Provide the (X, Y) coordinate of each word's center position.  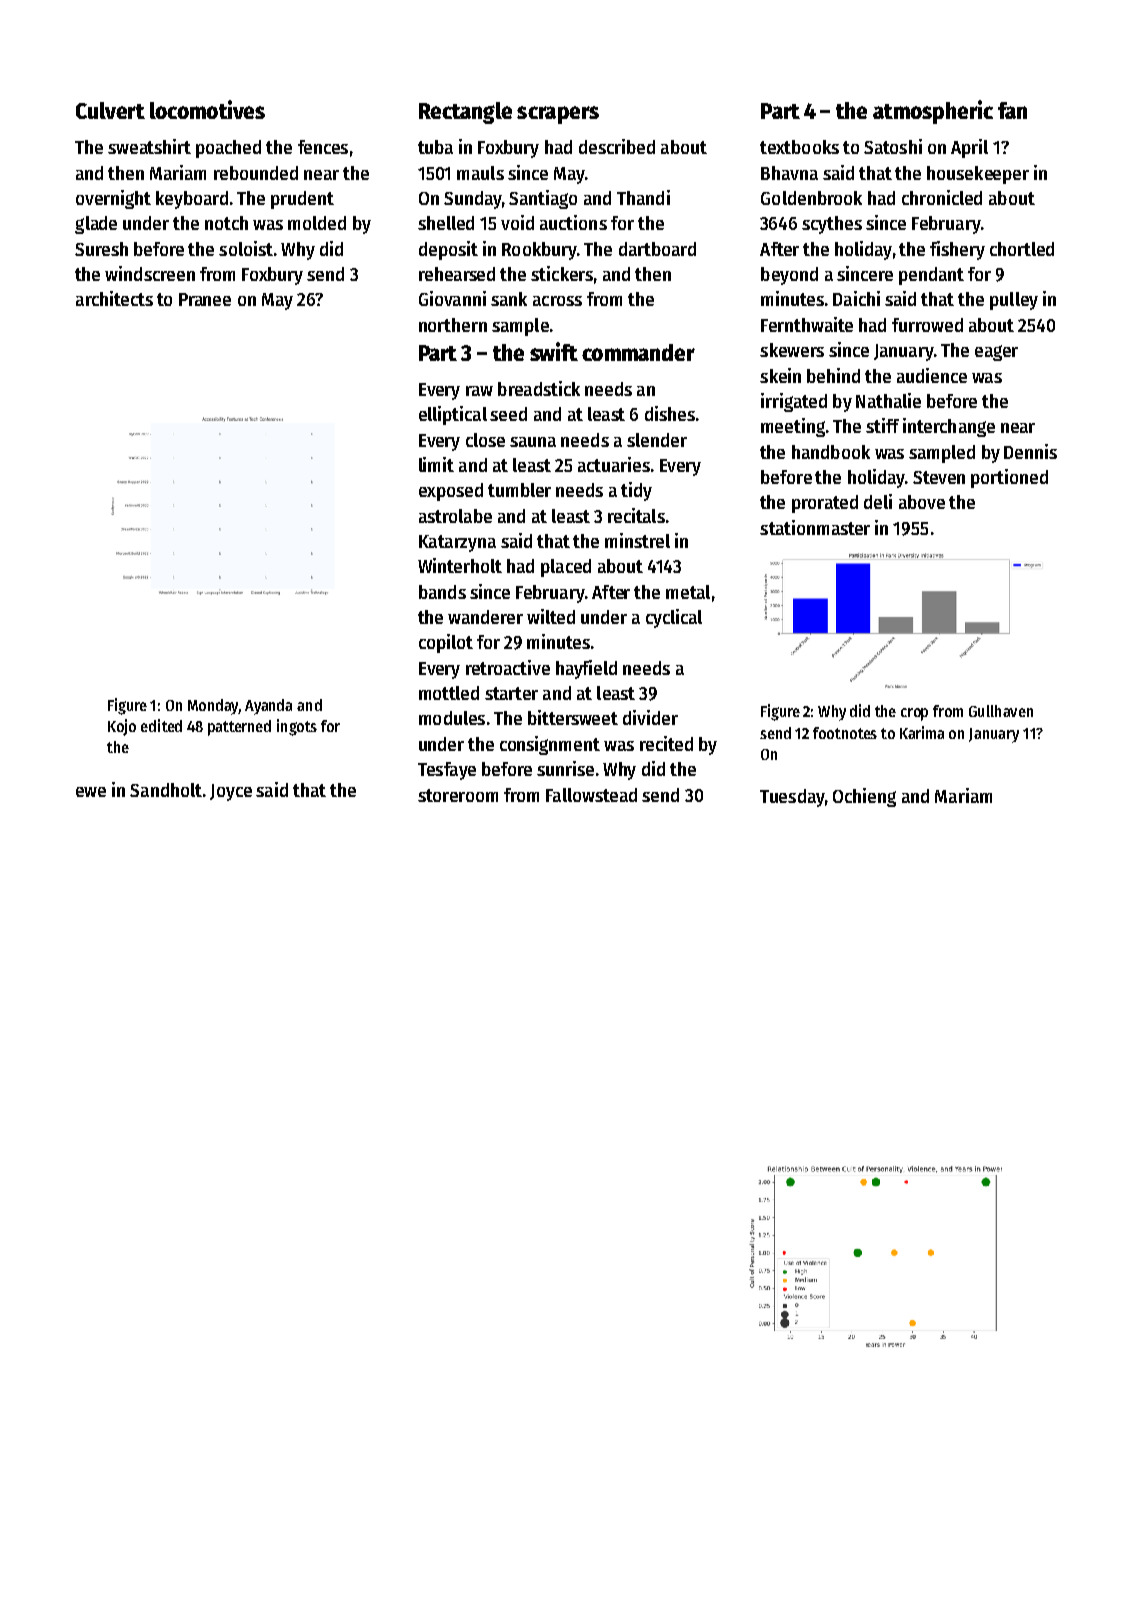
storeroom (458, 795)
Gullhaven (1001, 711)
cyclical (674, 618)
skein (780, 375)
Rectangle (465, 113)
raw (479, 391)
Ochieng (864, 797)
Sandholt (166, 790)
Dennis (1030, 451)
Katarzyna (457, 543)
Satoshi (893, 146)
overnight (113, 199)
